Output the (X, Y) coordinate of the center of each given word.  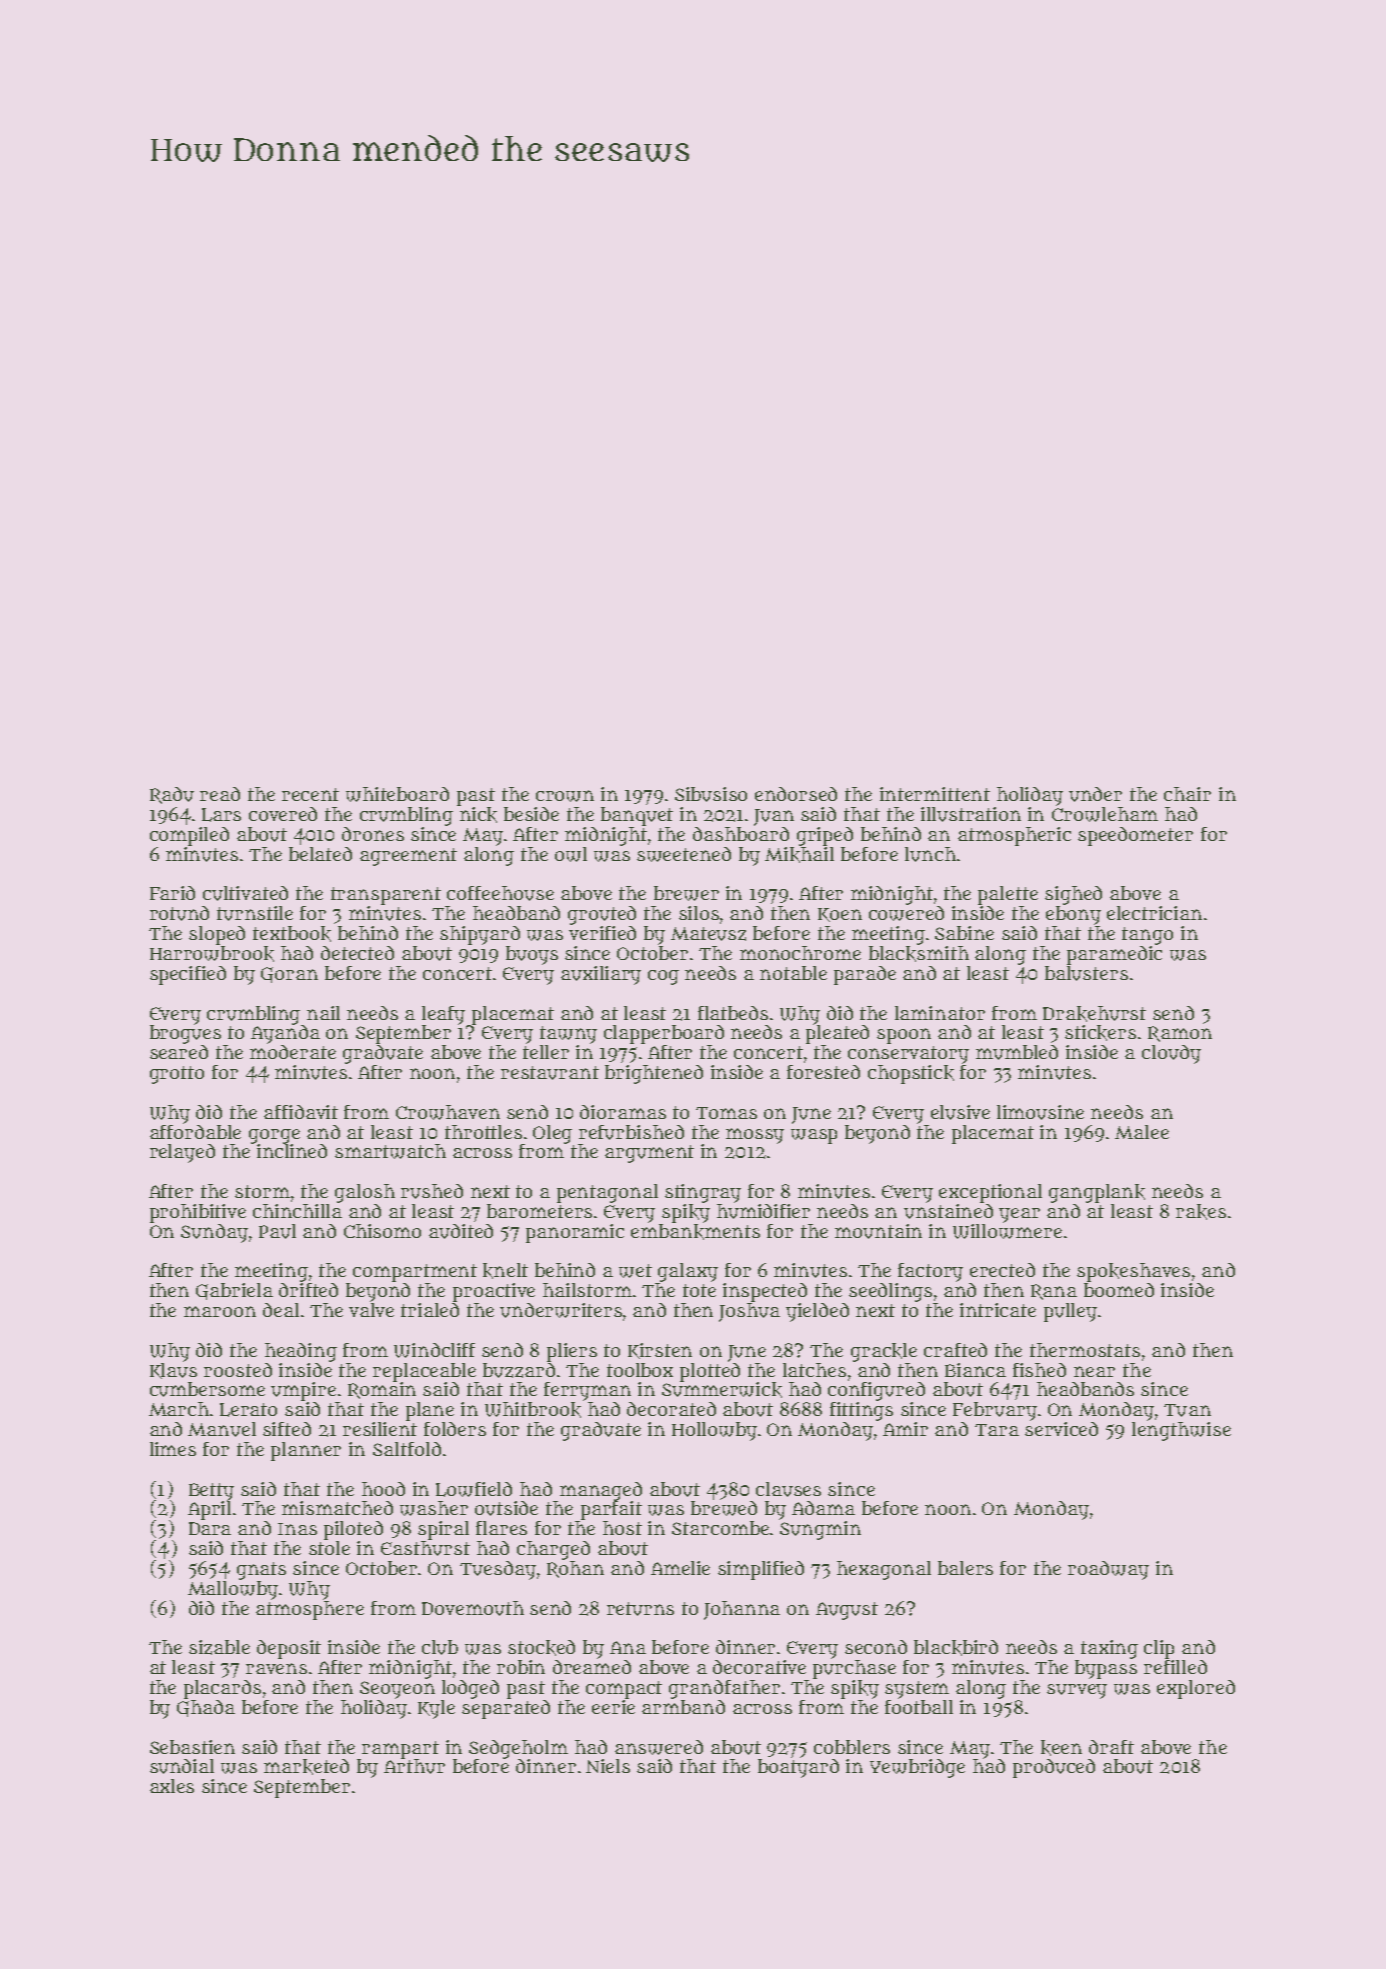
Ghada (206, 1708)
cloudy (1171, 1054)
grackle (884, 1352)
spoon (904, 1036)
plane (430, 1411)
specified (188, 975)
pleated (837, 1034)
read (220, 794)
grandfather (724, 1689)
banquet (637, 816)
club (440, 1647)
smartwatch (390, 1151)
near (1094, 1371)
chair (1187, 794)
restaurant (550, 1073)
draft (1111, 1747)
